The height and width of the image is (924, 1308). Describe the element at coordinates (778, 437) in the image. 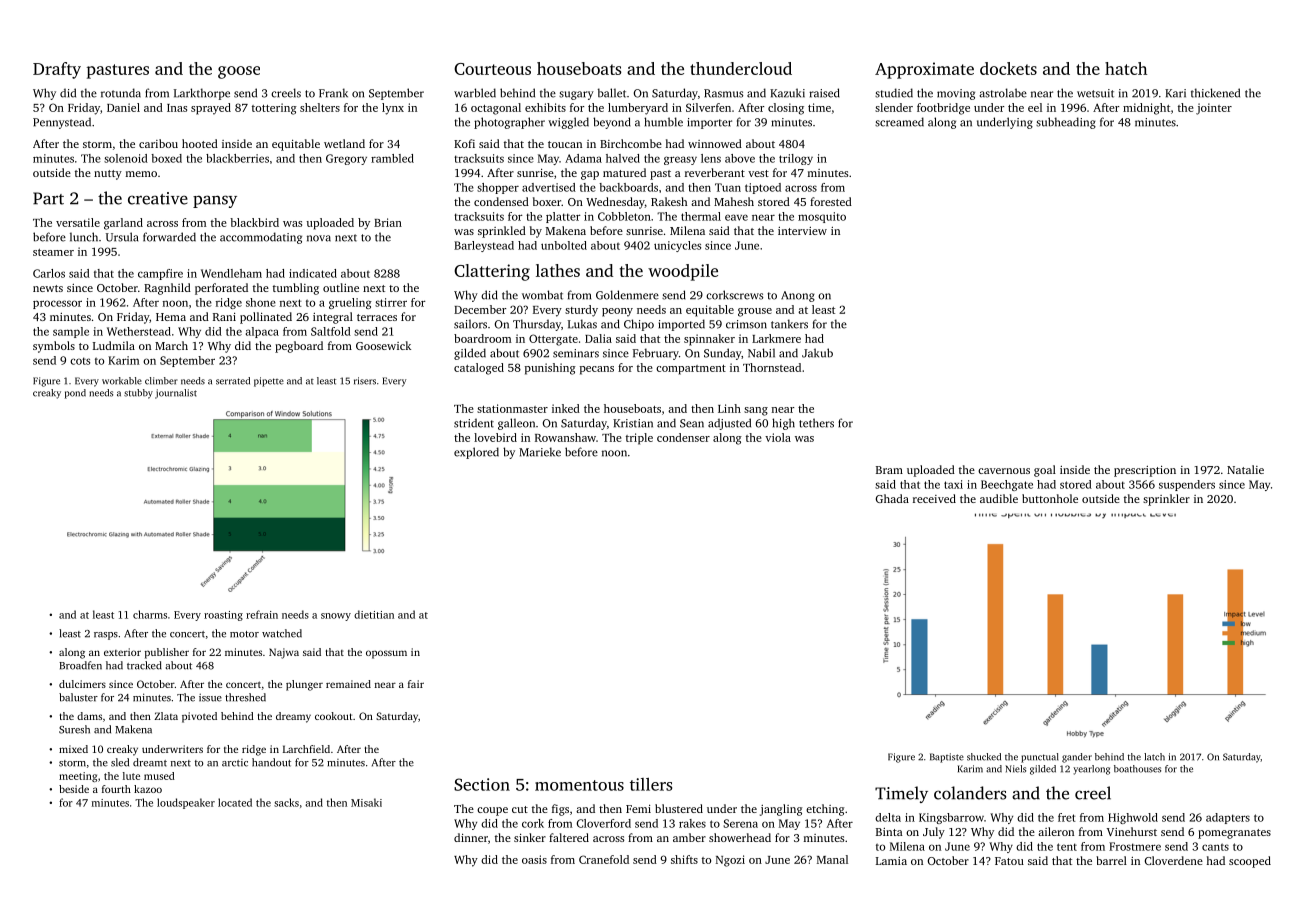

I see `viola` at that location.
